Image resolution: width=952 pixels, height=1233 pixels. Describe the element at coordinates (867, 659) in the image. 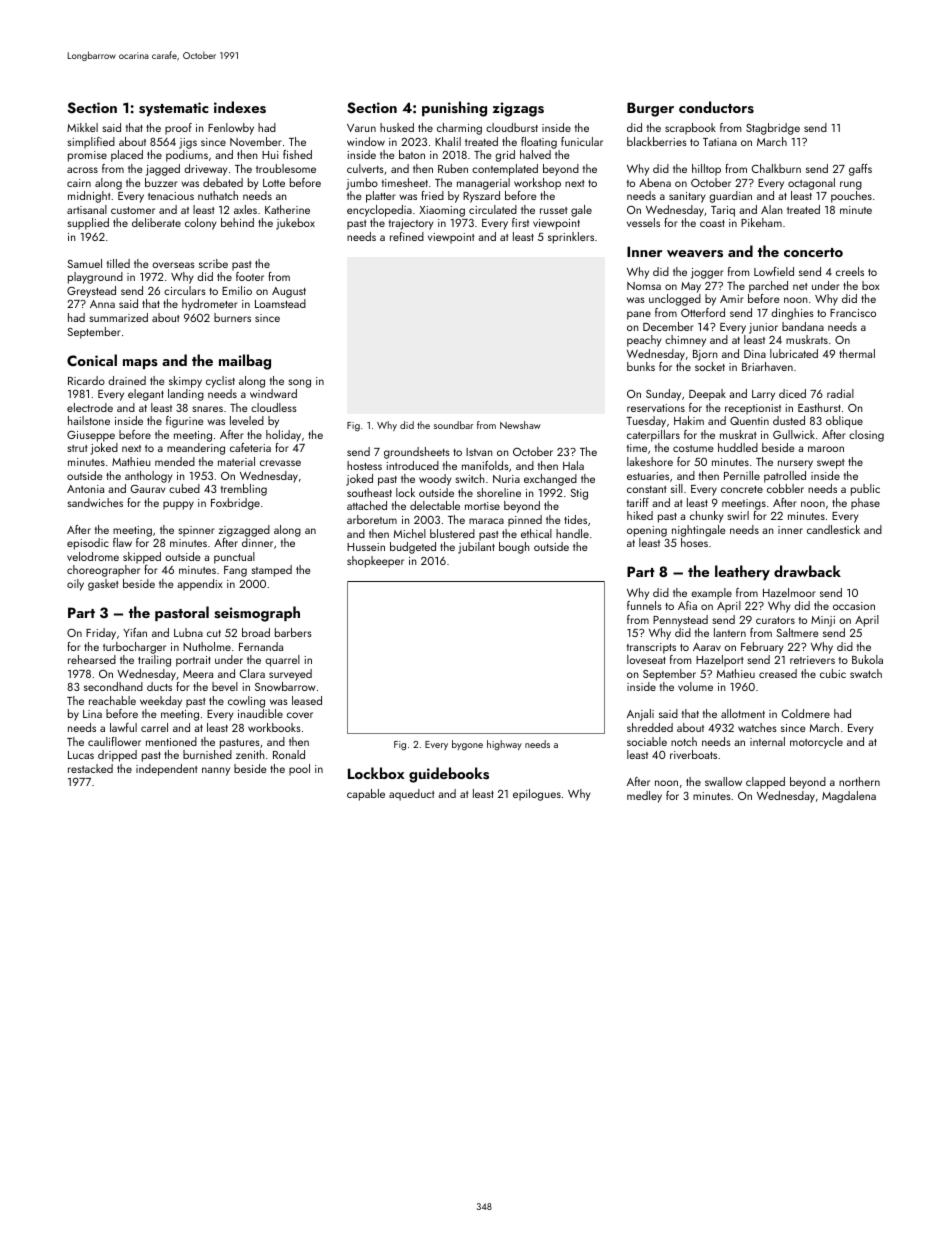

I see `Bukola` at that location.
